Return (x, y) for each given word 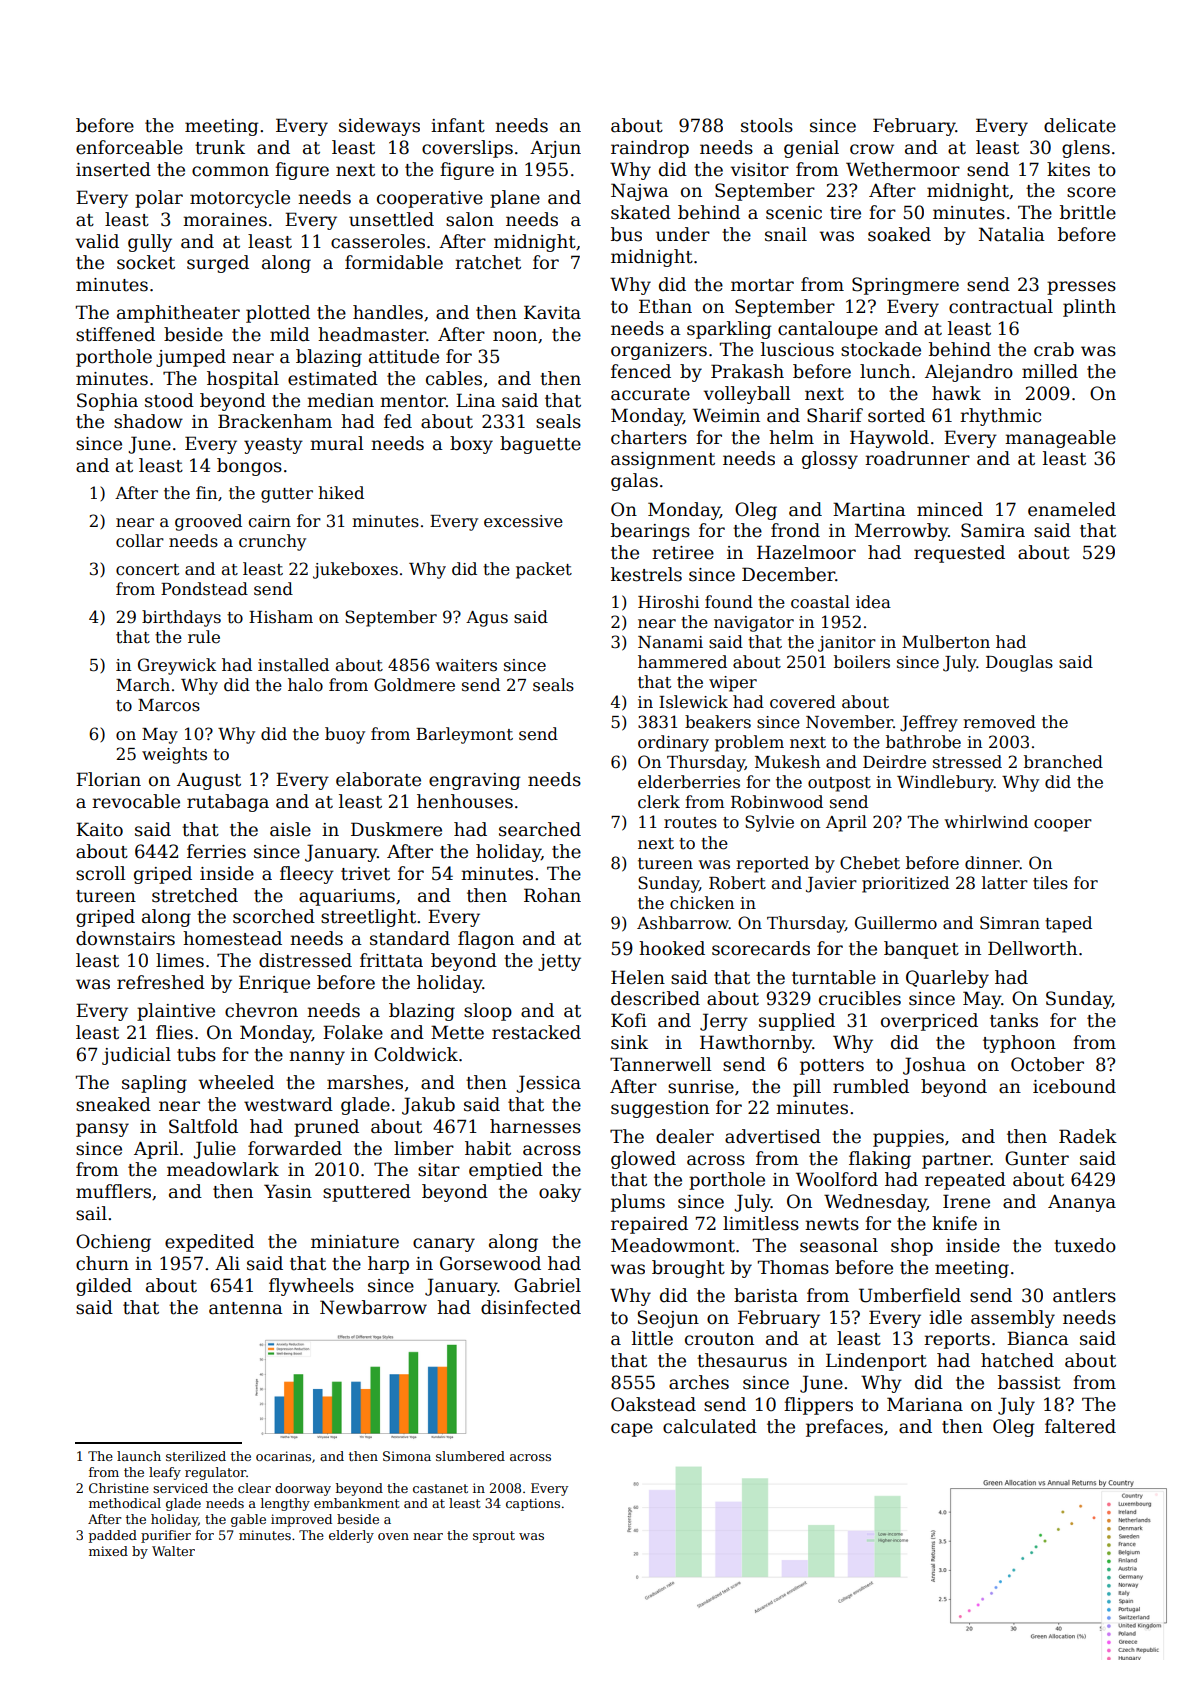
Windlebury (945, 783)
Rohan (552, 895)
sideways (379, 127)
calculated (710, 1426)
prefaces (844, 1428)
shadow (148, 421)
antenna (246, 1308)
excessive (523, 521)
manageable (1060, 439)
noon (515, 336)
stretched (195, 895)
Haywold (889, 439)
